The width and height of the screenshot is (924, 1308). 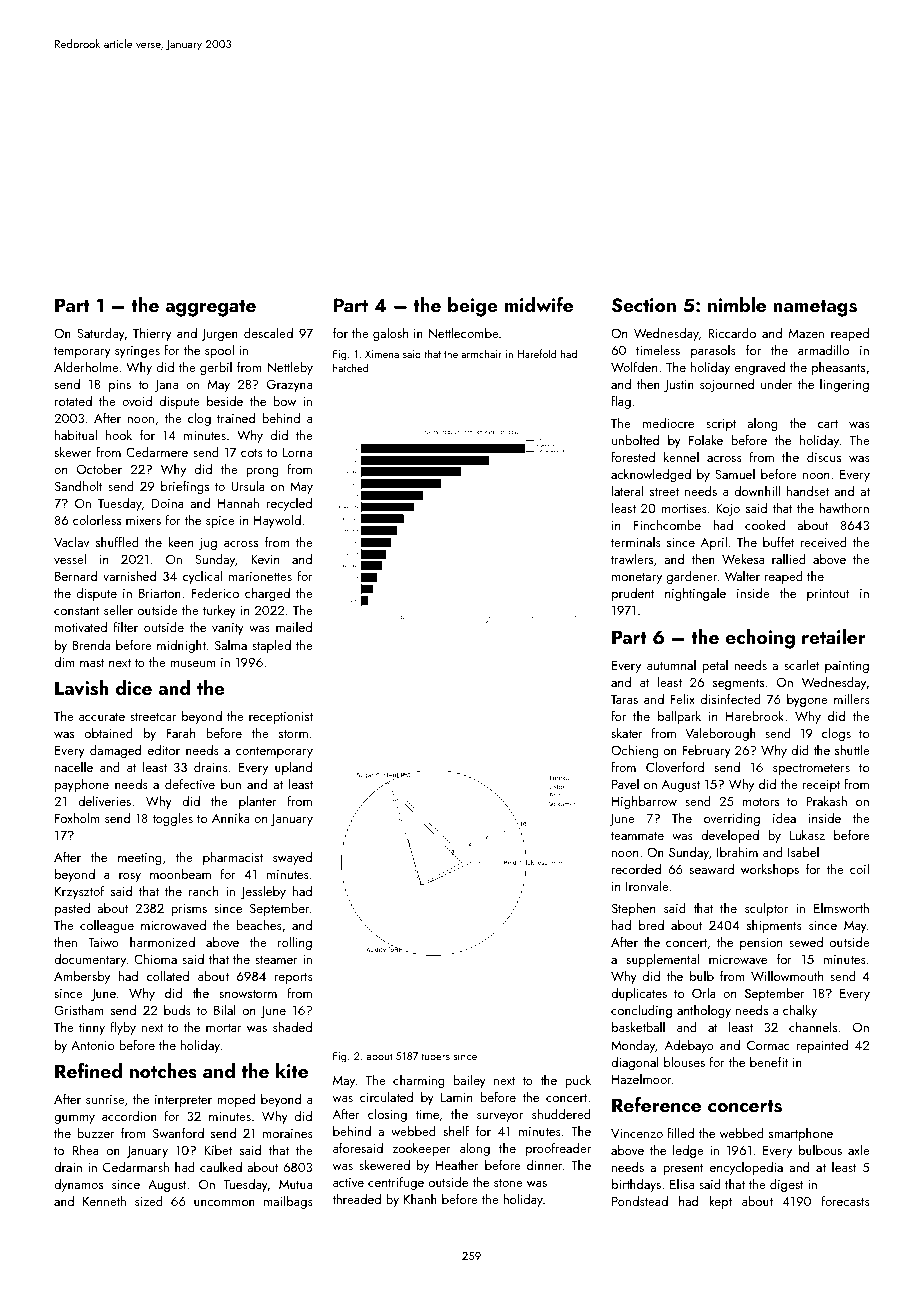 What do you see at coordinates (640, 1201) in the screenshot?
I see `Pondstead` at bounding box center [640, 1201].
